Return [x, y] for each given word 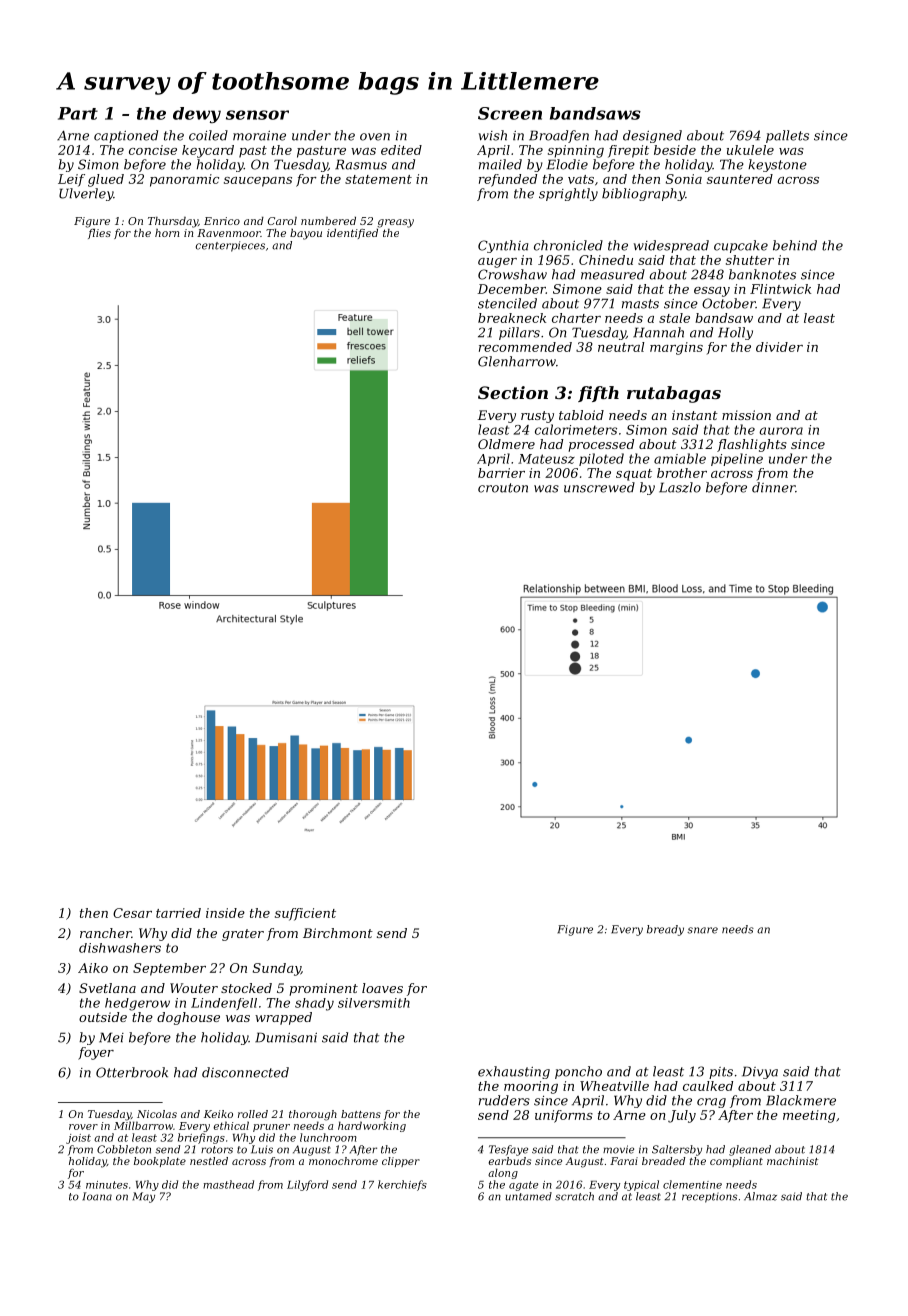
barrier [501, 473]
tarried [178, 913]
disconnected [245, 1072]
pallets [787, 136]
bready [665, 930]
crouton [503, 488]
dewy [197, 115]
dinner [773, 487]
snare [702, 930]
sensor [257, 115]
